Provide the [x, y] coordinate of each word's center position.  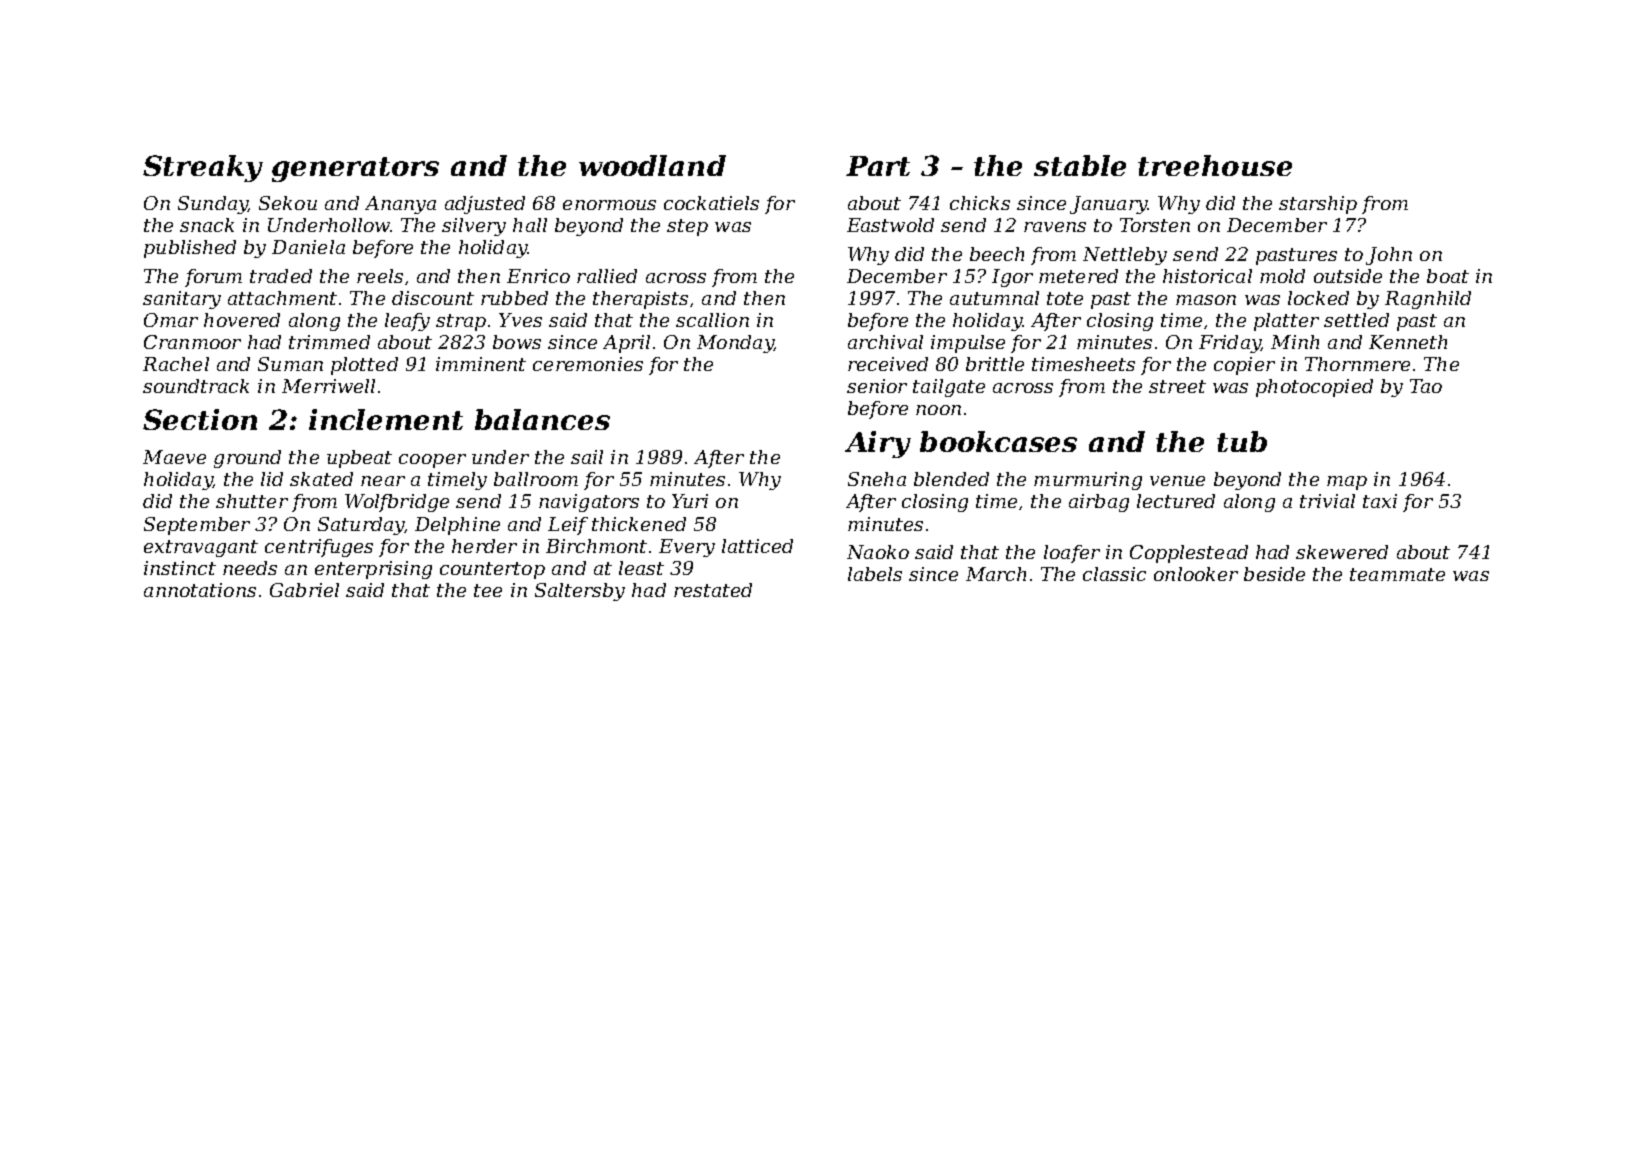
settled [1356, 320]
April [626, 344]
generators [355, 169]
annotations [200, 590]
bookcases [998, 441]
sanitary [182, 300]
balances [542, 419]
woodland [652, 165]
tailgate [949, 388]
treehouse [1215, 165]
